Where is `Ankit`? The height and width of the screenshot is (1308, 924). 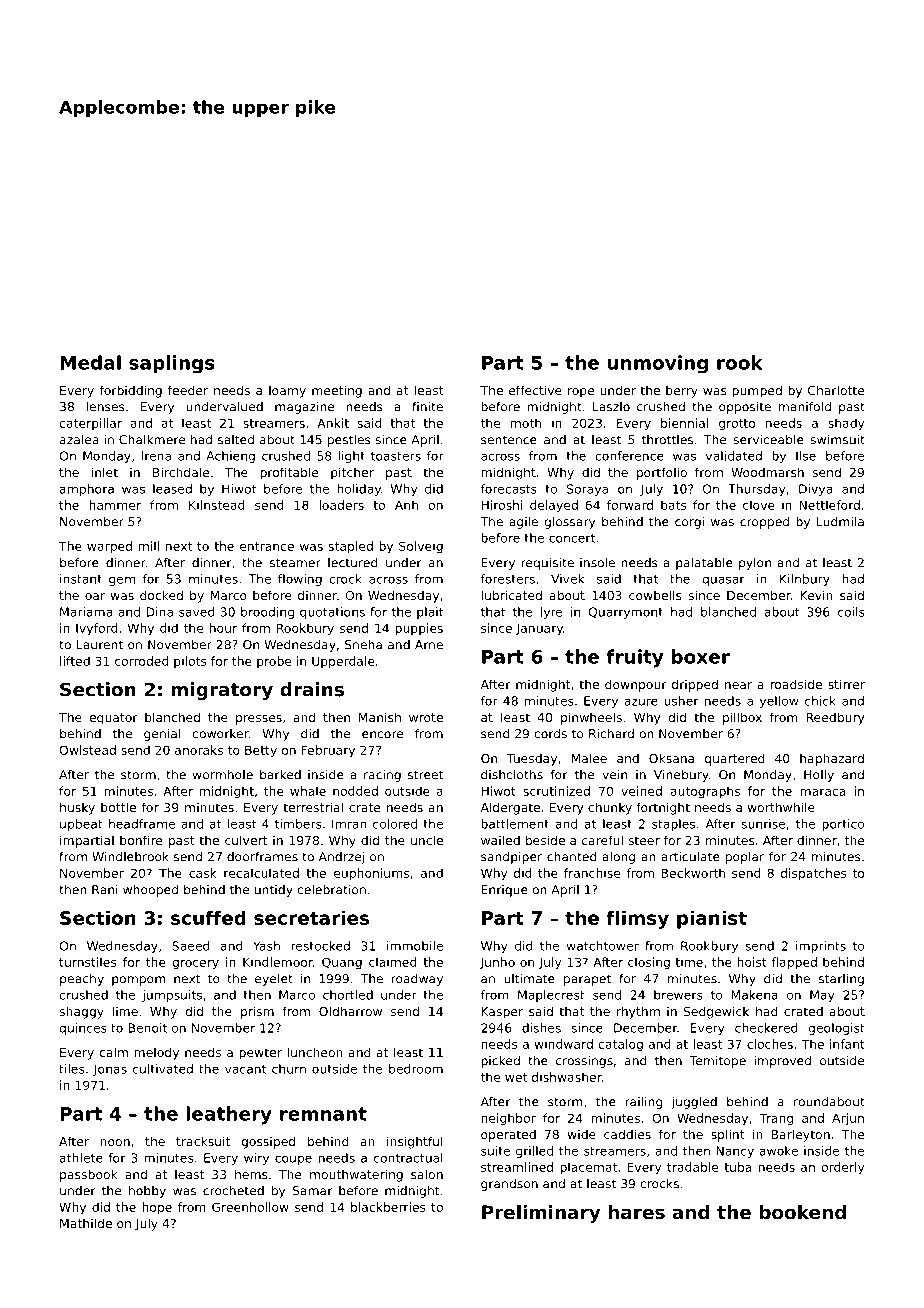
Ankit is located at coordinates (333, 423).
